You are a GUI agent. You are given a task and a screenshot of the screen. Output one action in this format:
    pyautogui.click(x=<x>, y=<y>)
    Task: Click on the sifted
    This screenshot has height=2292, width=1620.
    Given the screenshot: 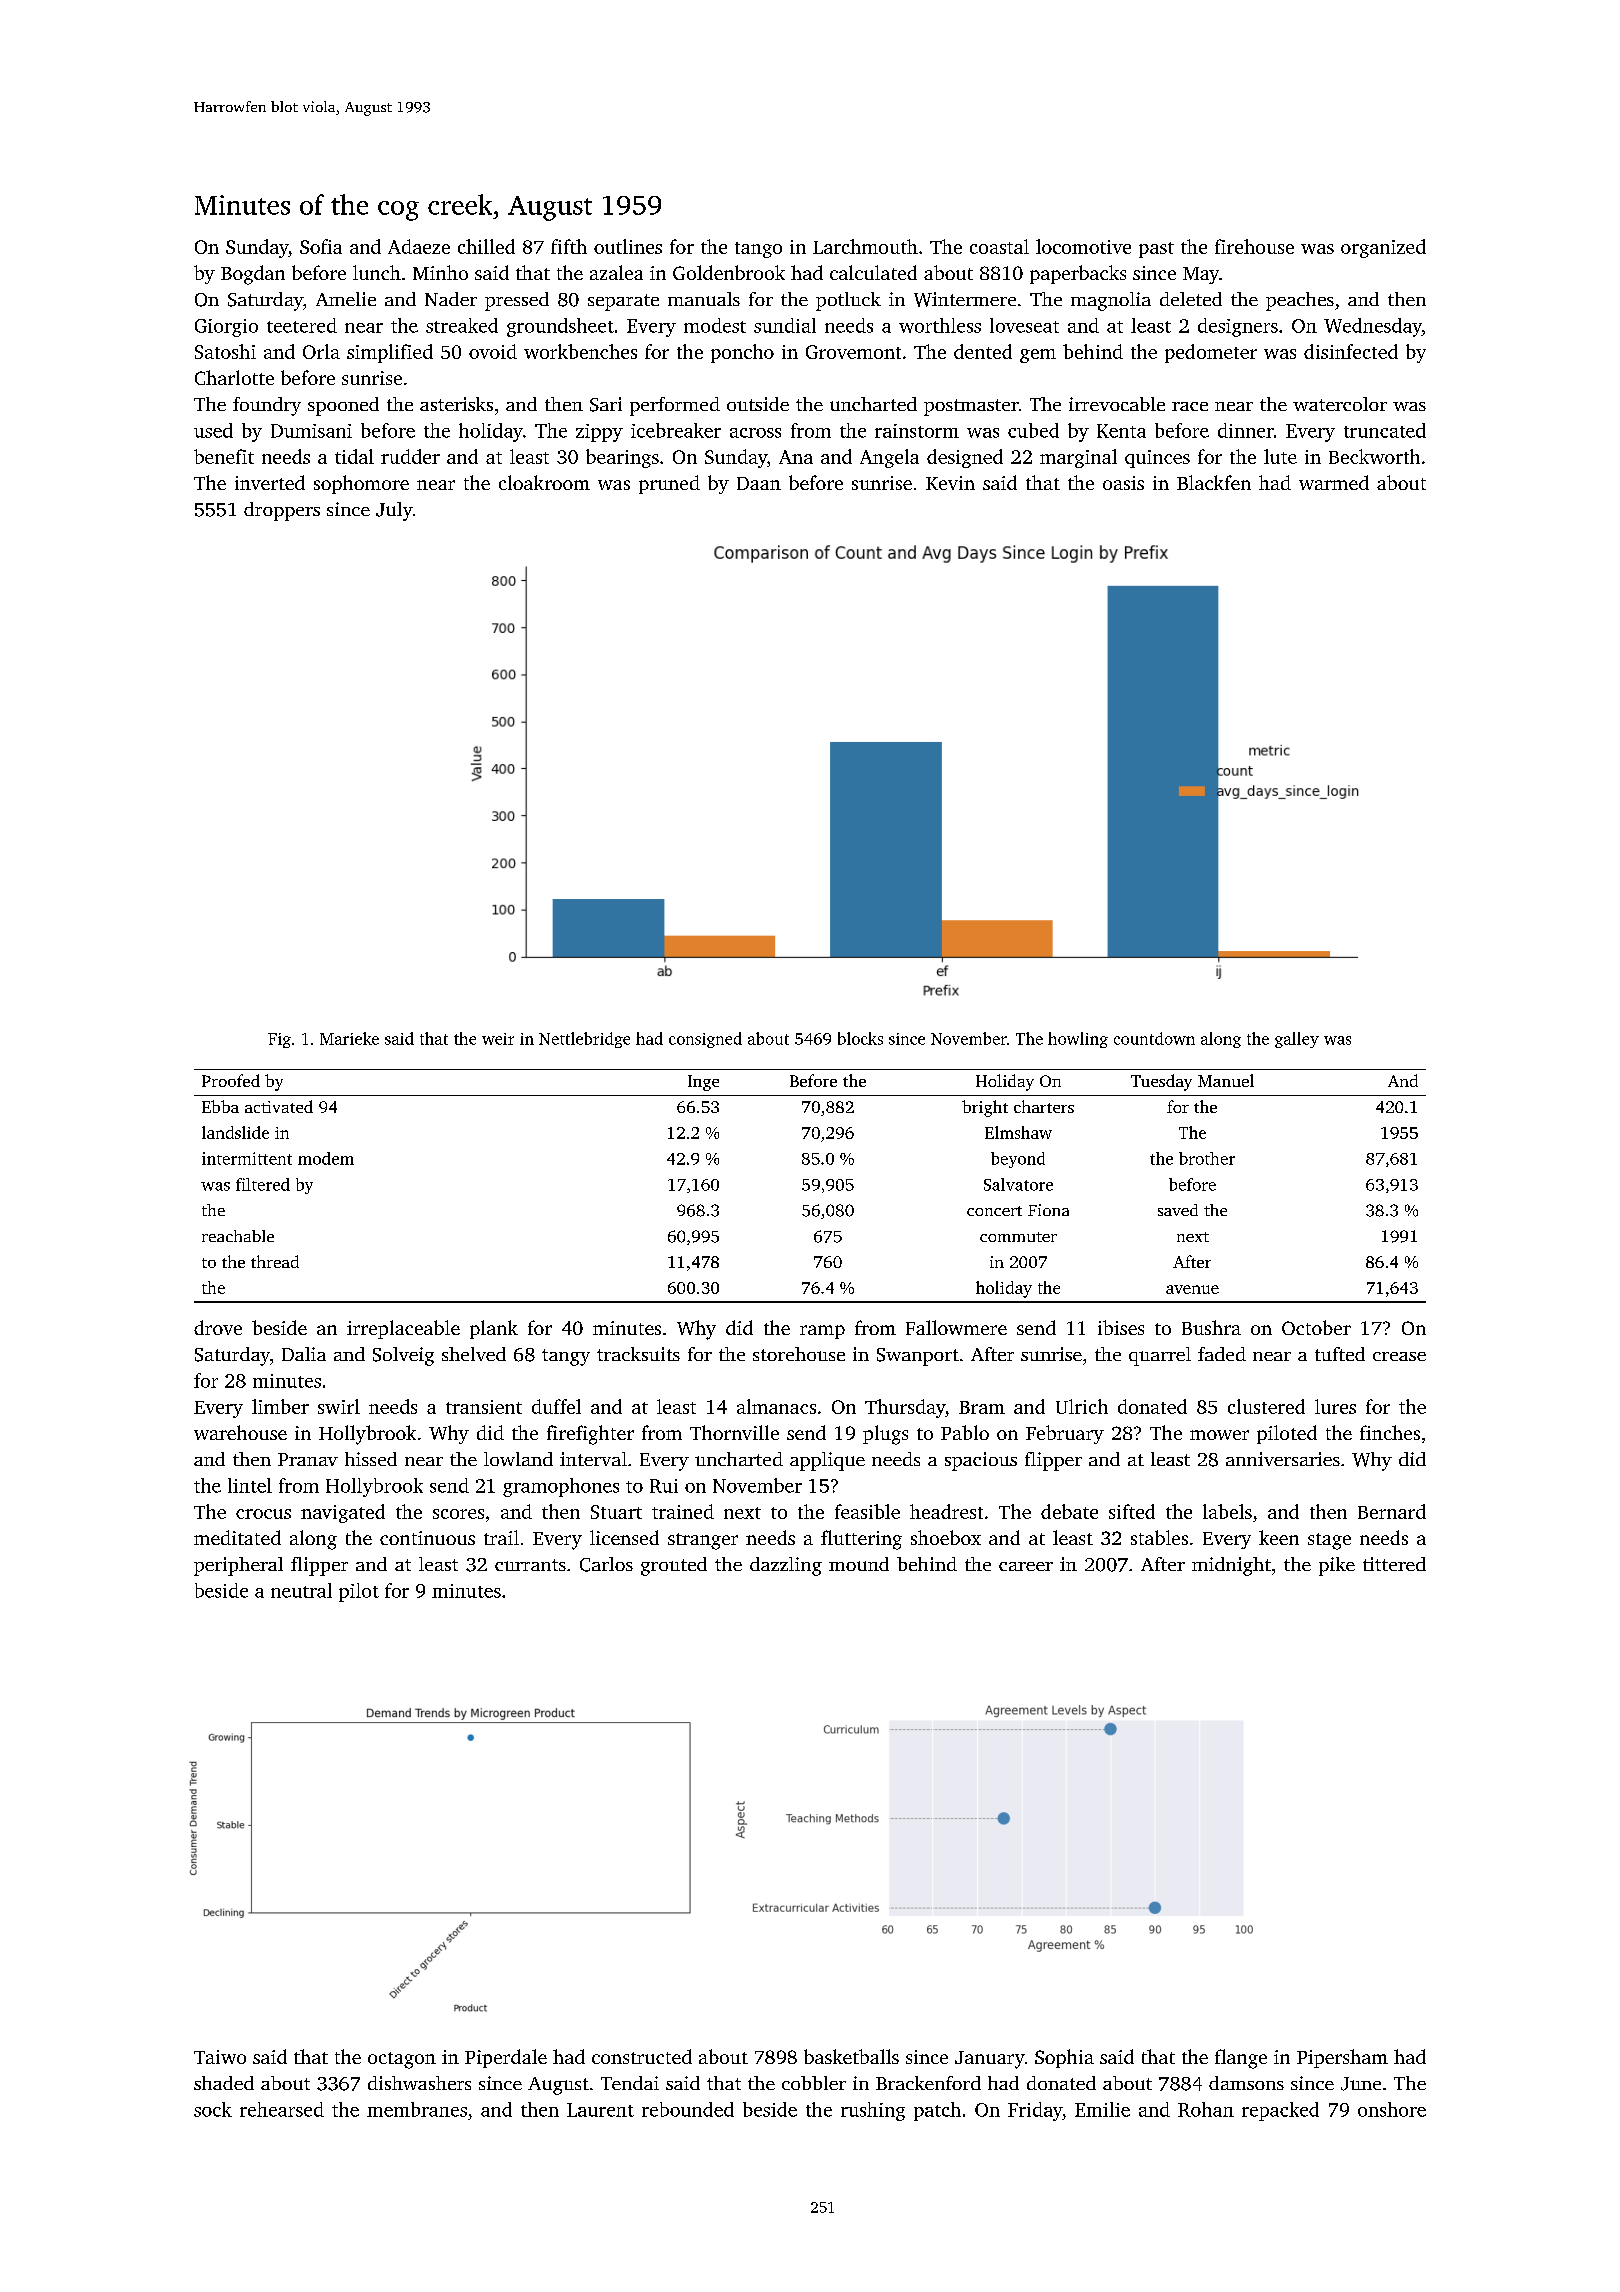 What is the action you would take?
    pyautogui.click(x=1132, y=1511)
